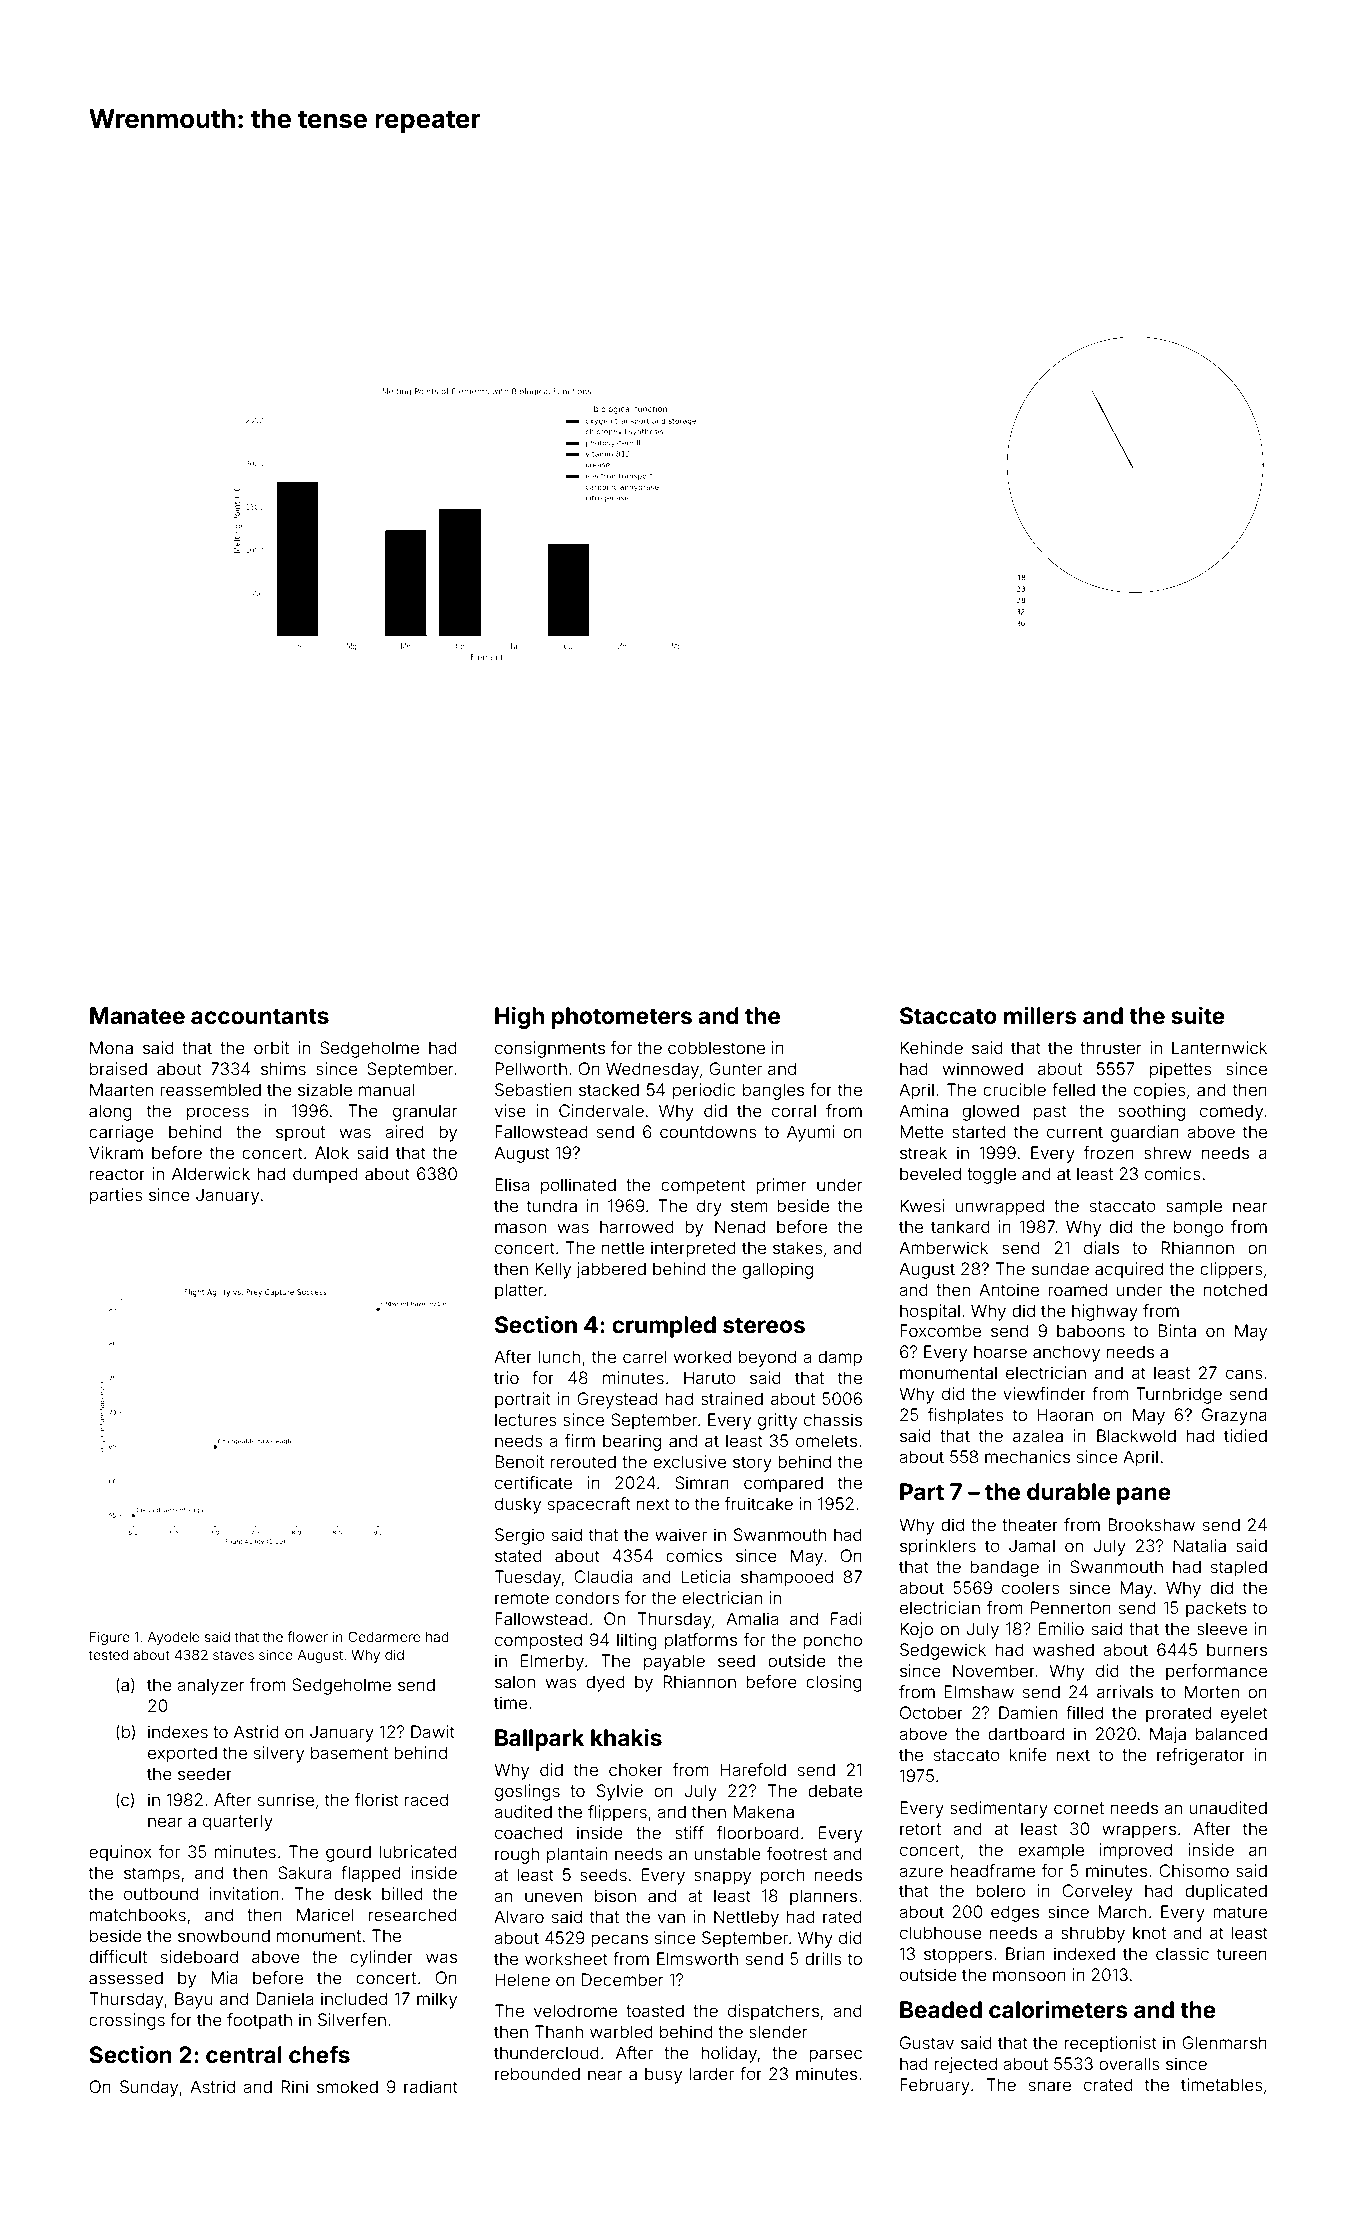 The image size is (1357, 2235). What do you see at coordinates (178, 1731) in the screenshot?
I see `indexes` at bounding box center [178, 1731].
